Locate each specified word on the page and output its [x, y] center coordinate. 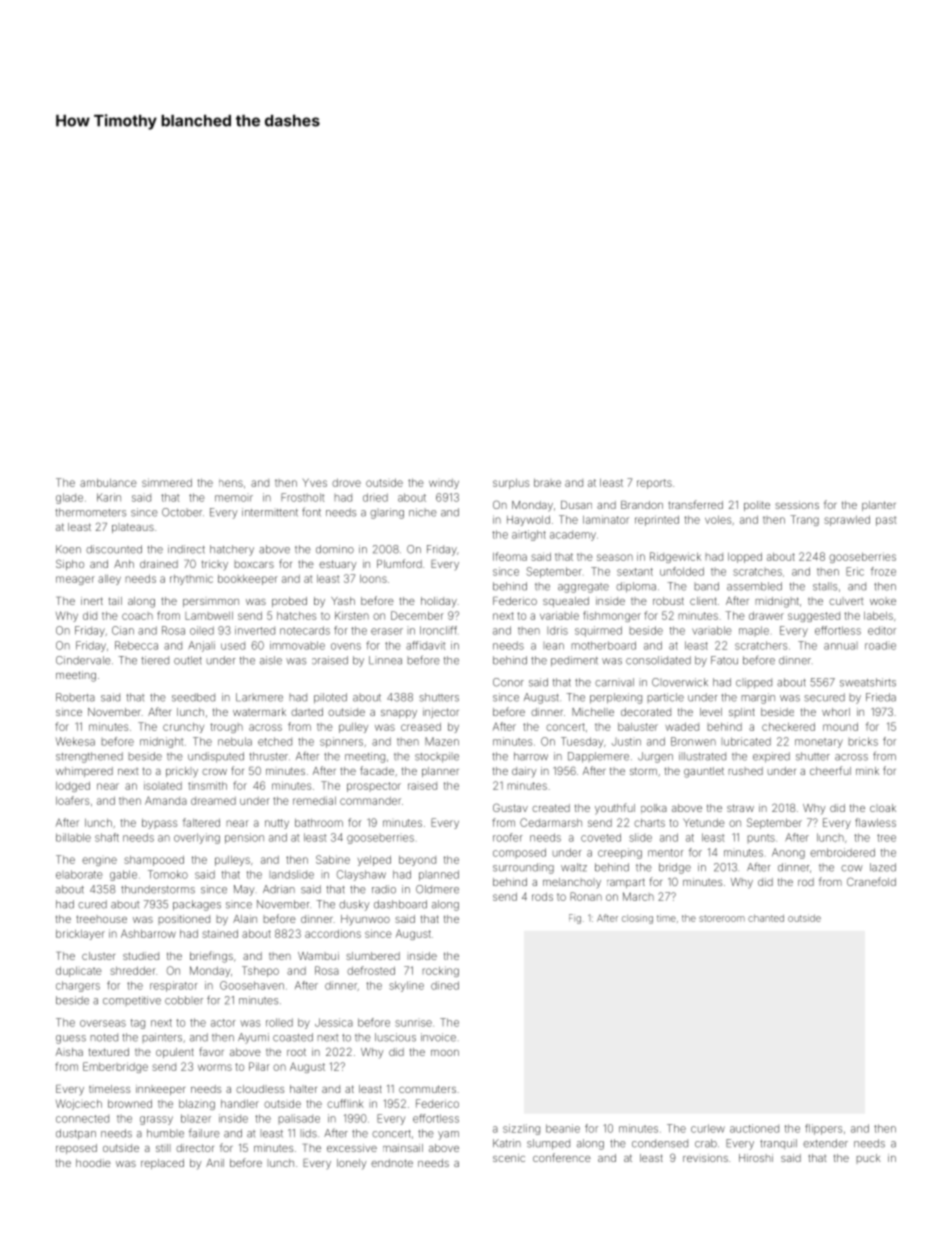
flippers [823, 1129]
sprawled [847, 521]
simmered [167, 482]
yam [448, 1135]
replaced [162, 1164]
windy [444, 484]
